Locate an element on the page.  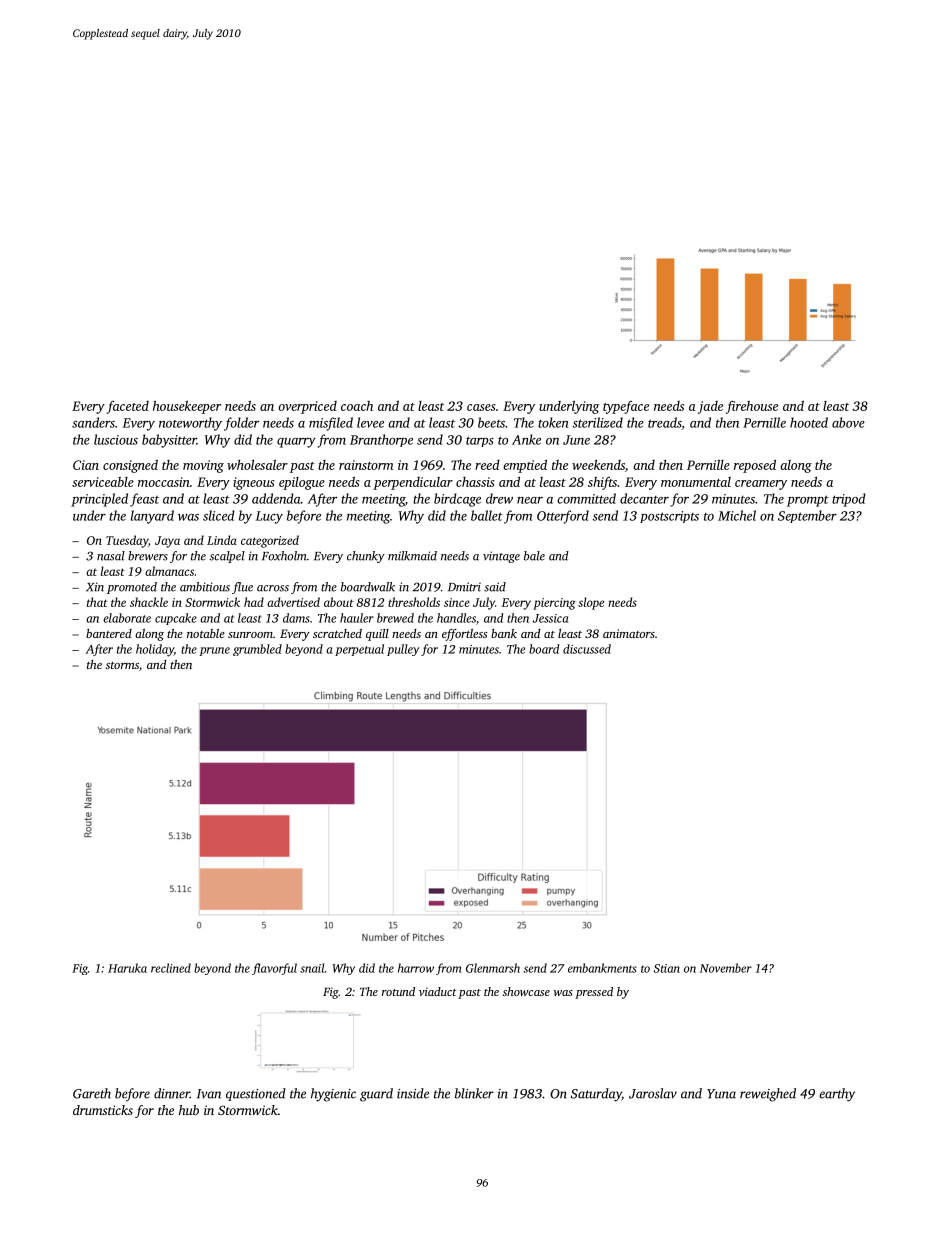
quarry is located at coordinates (296, 443).
